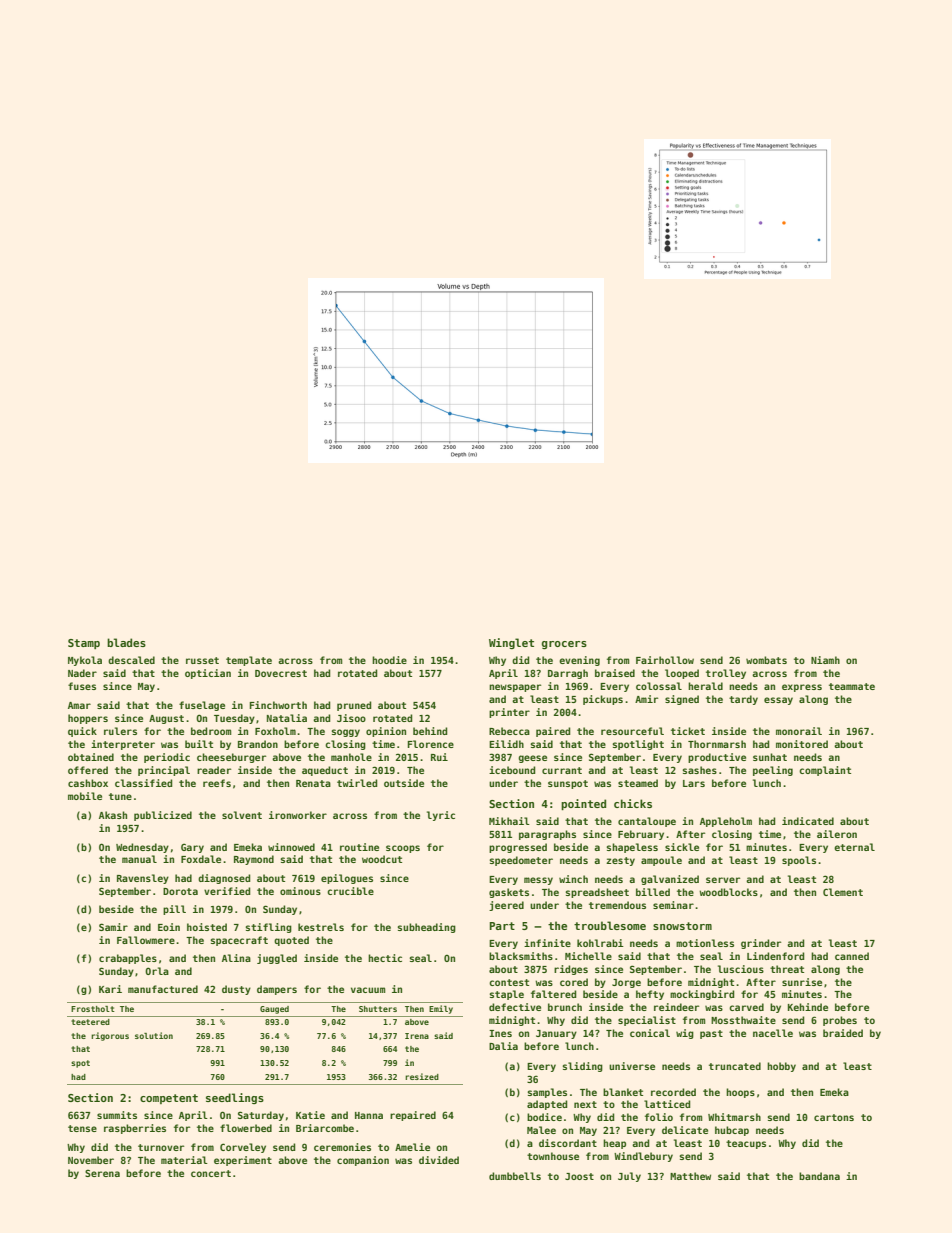  Describe the element at coordinates (808, 1007) in the screenshot. I see `Kehinde` at that location.
